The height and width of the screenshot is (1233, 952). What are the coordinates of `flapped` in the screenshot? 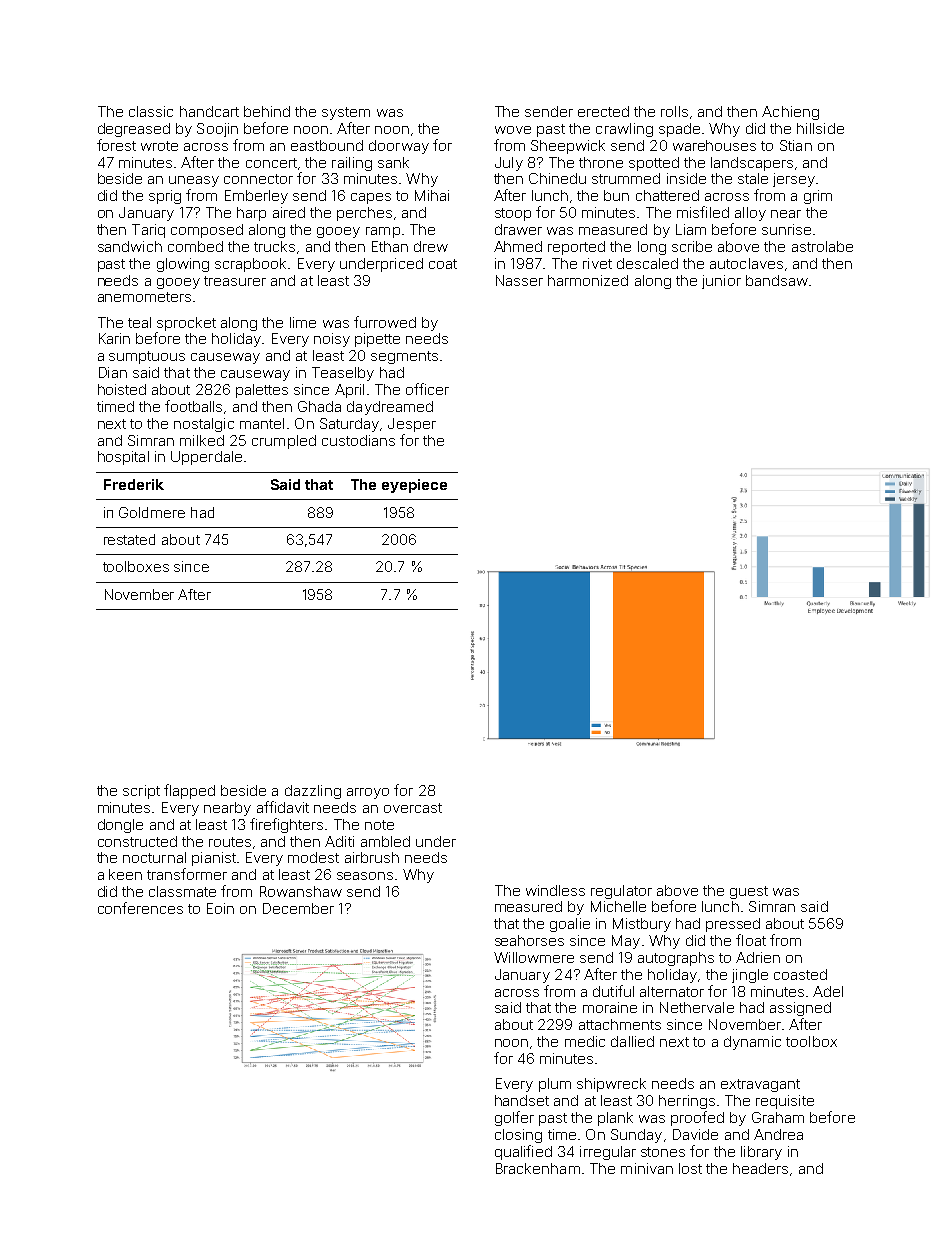 It's located at (189, 791).
